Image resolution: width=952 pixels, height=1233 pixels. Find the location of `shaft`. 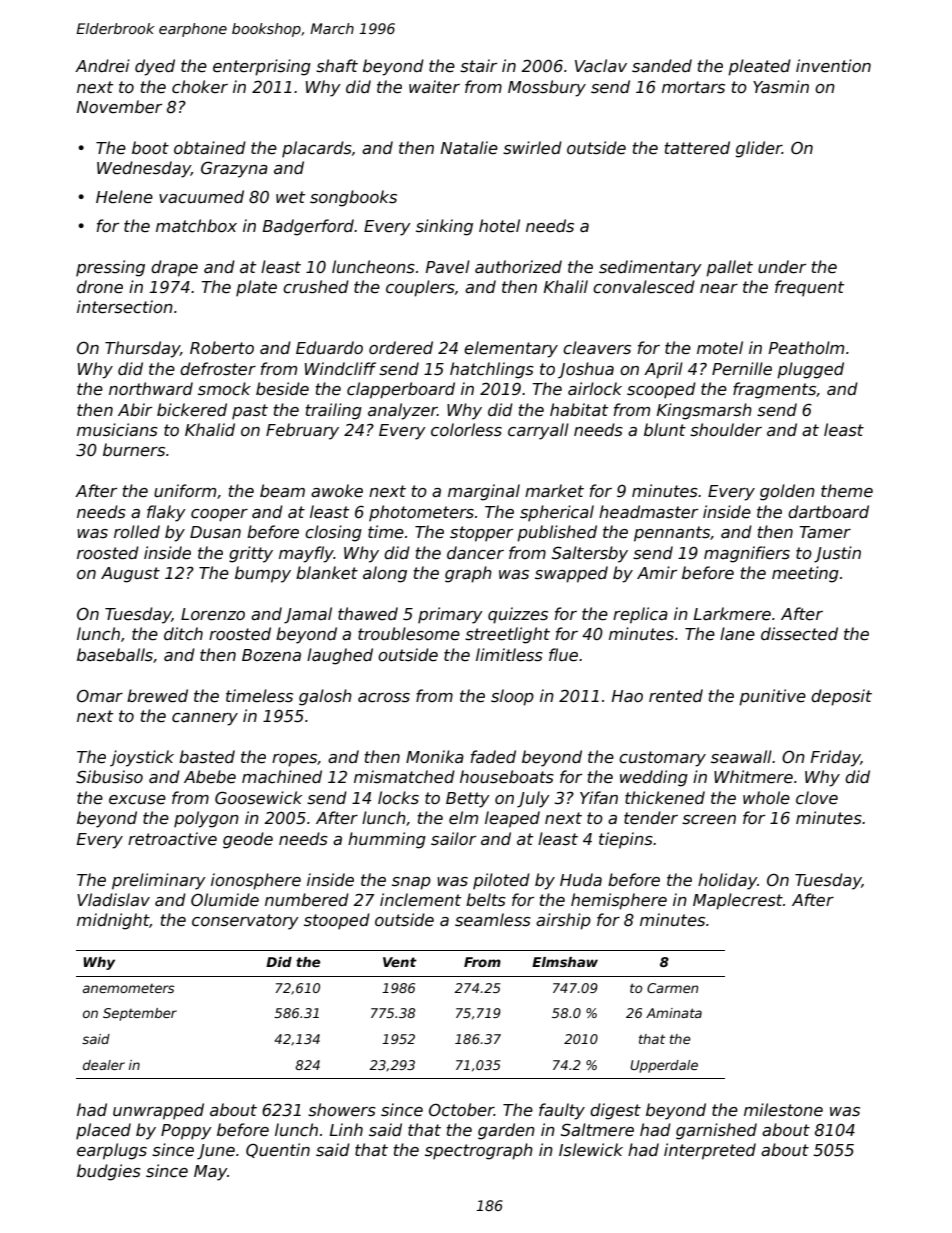

shaft is located at coordinates (337, 66).
